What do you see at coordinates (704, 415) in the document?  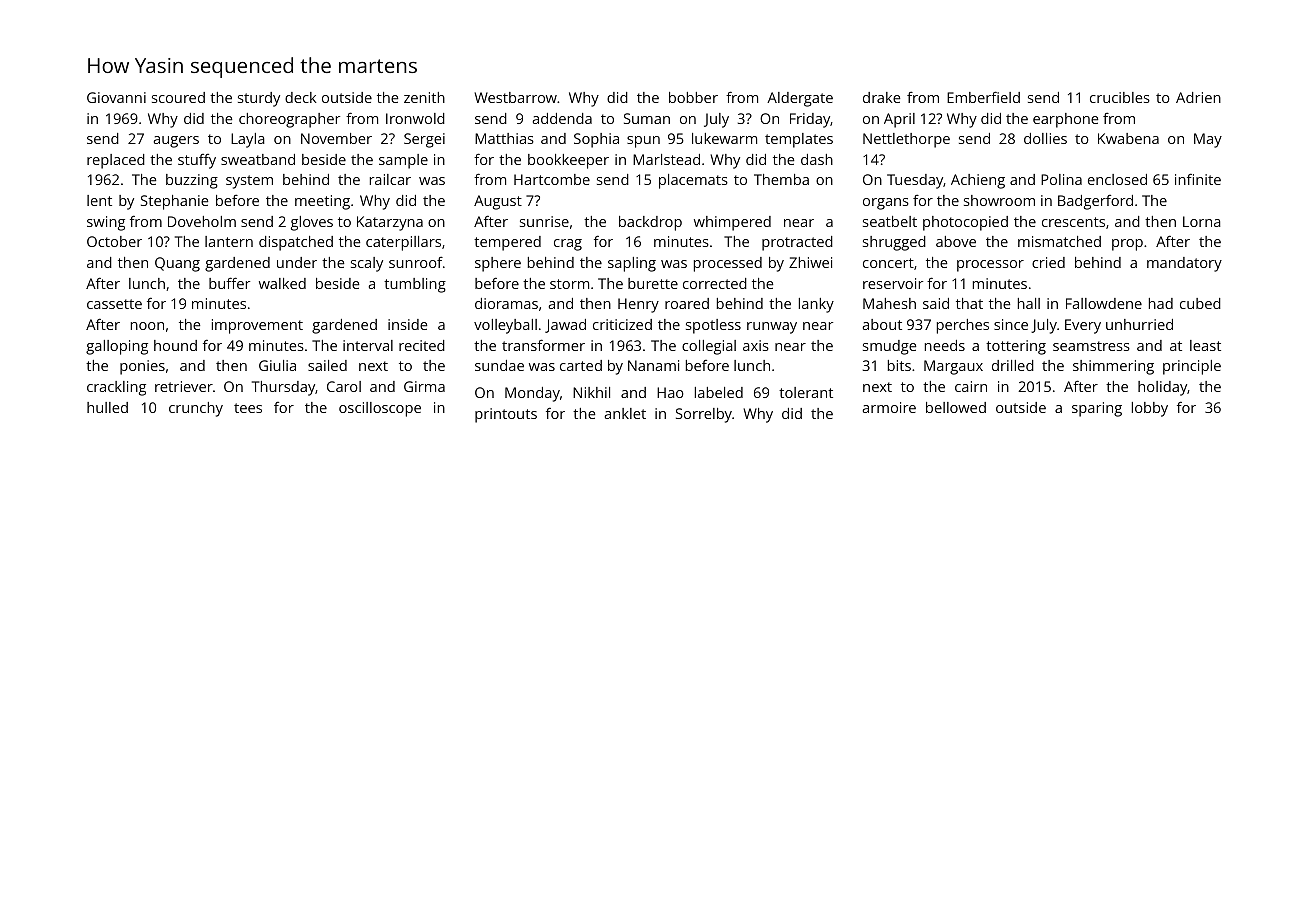 I see `Sorrelby` at bounding box center [704, 415].
